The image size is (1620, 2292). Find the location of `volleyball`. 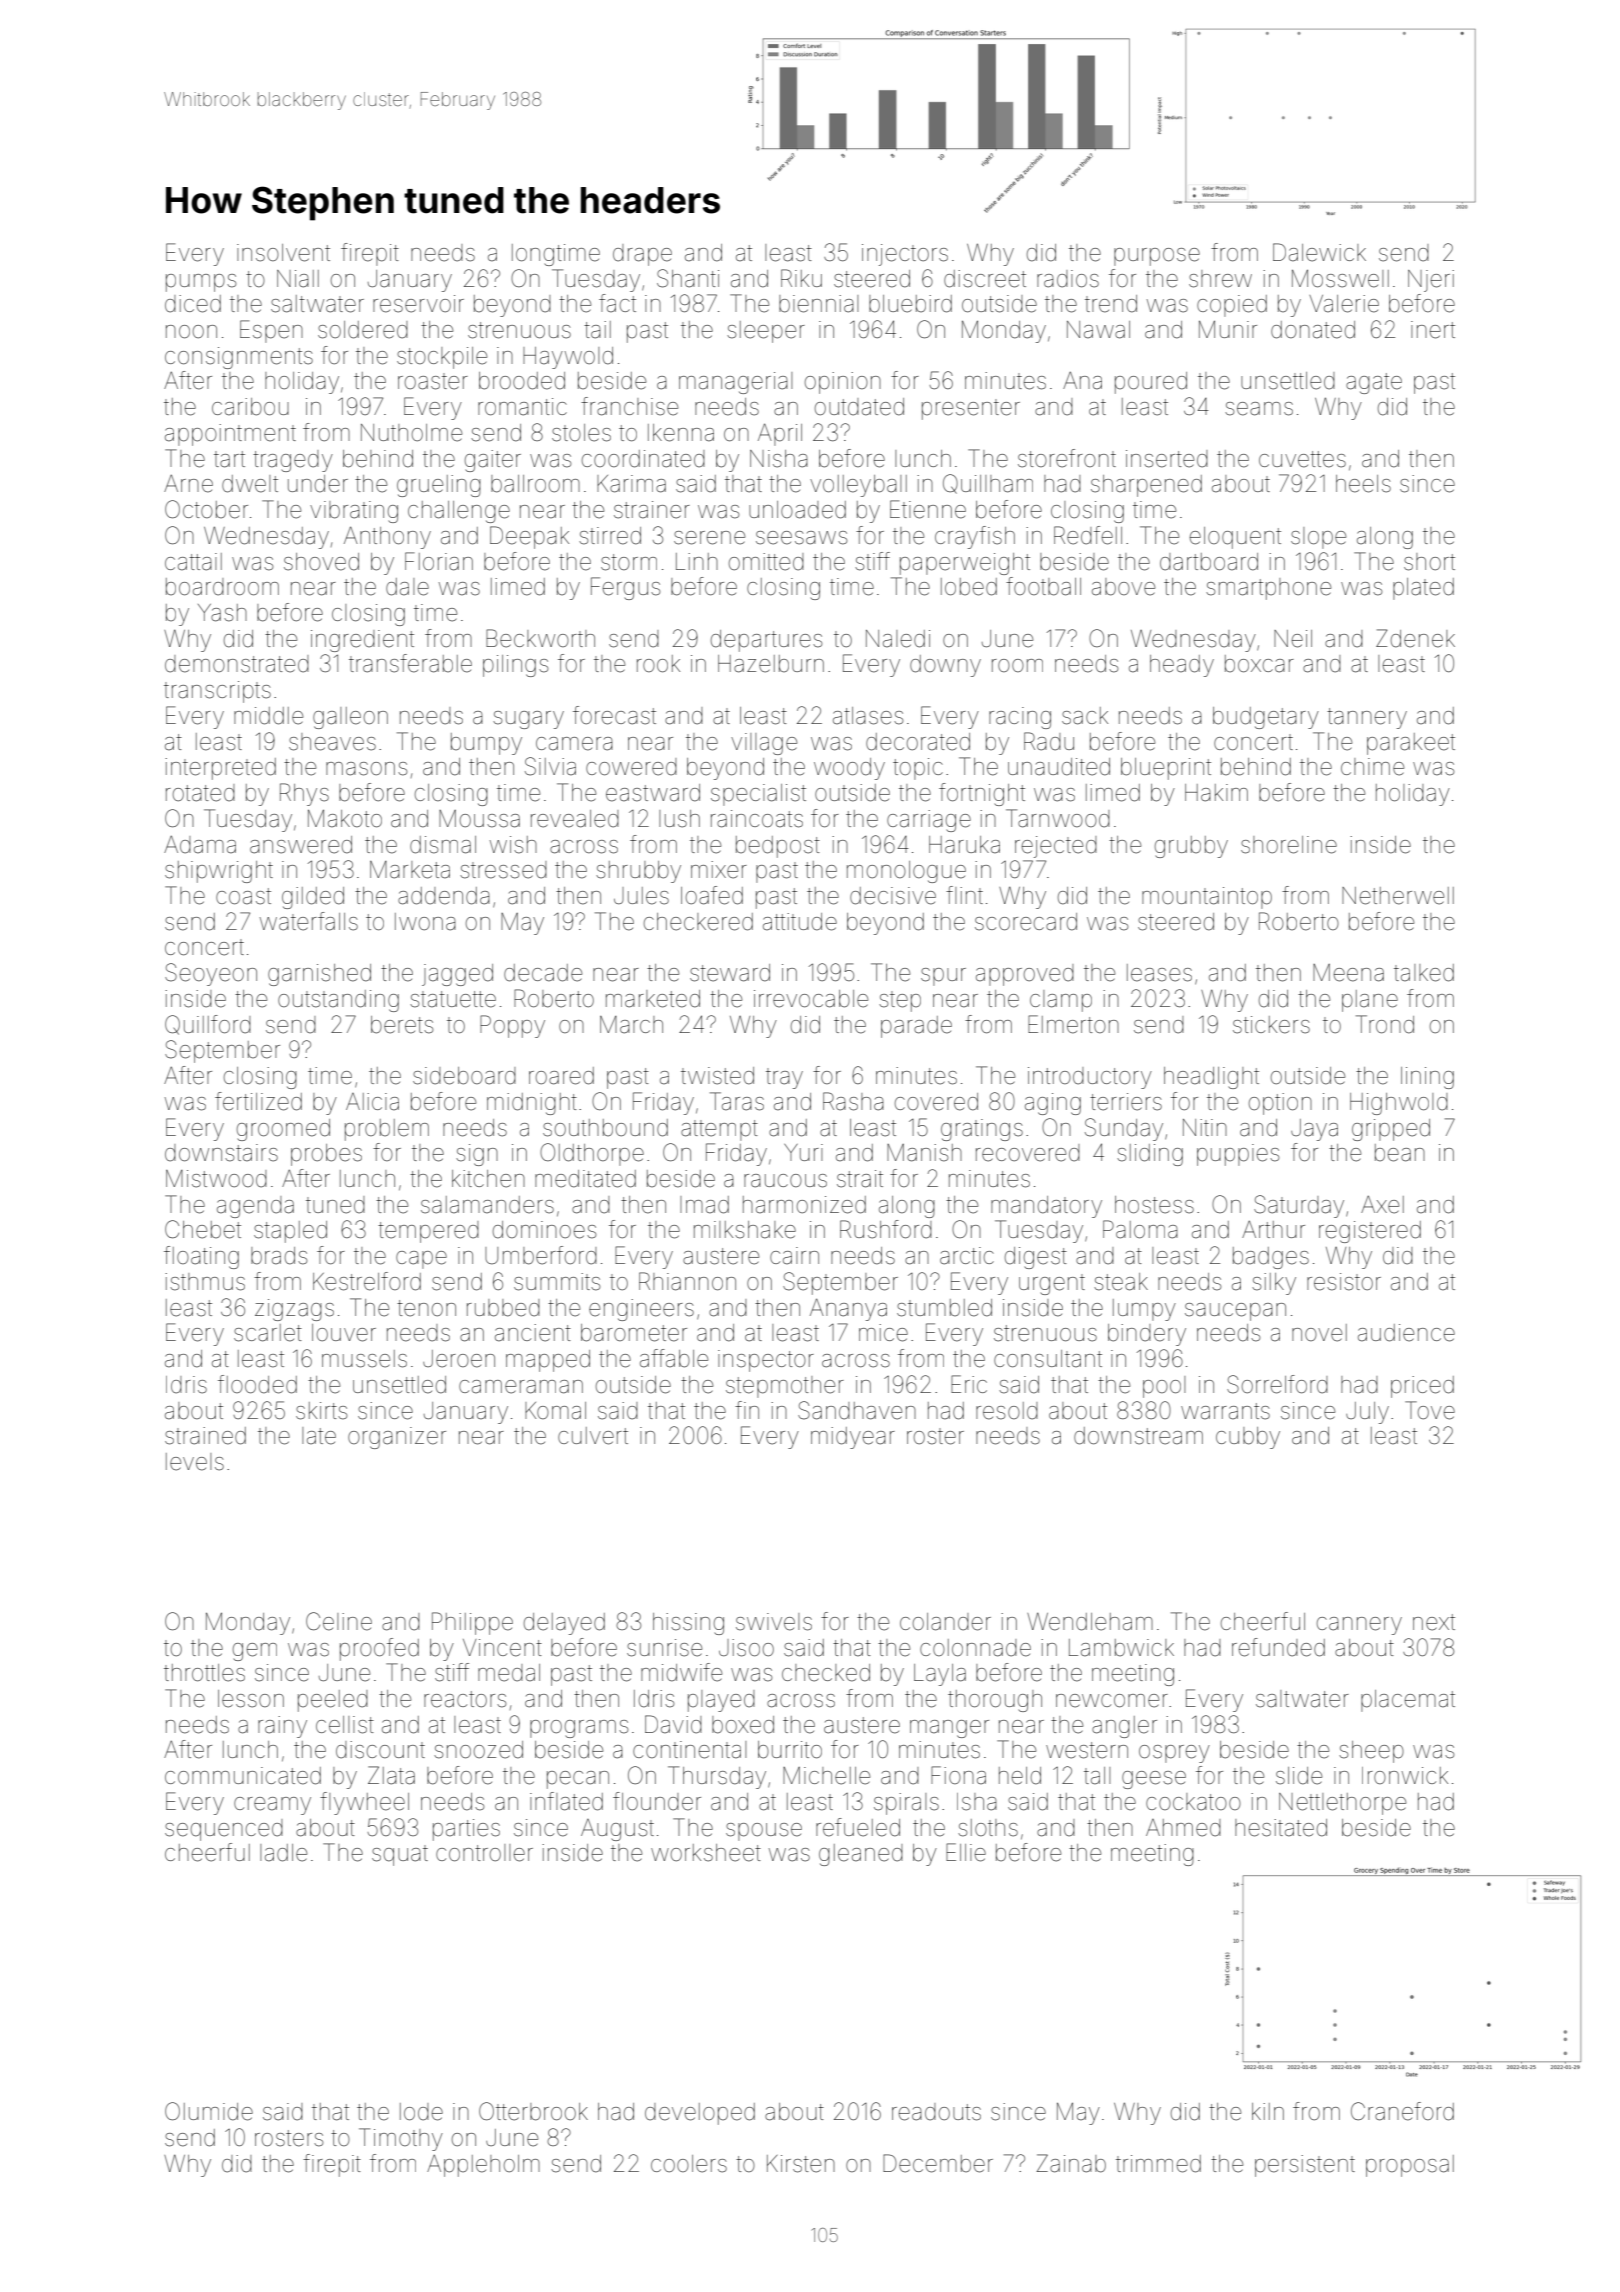

volleyball is located at coordinates (858, 486).
